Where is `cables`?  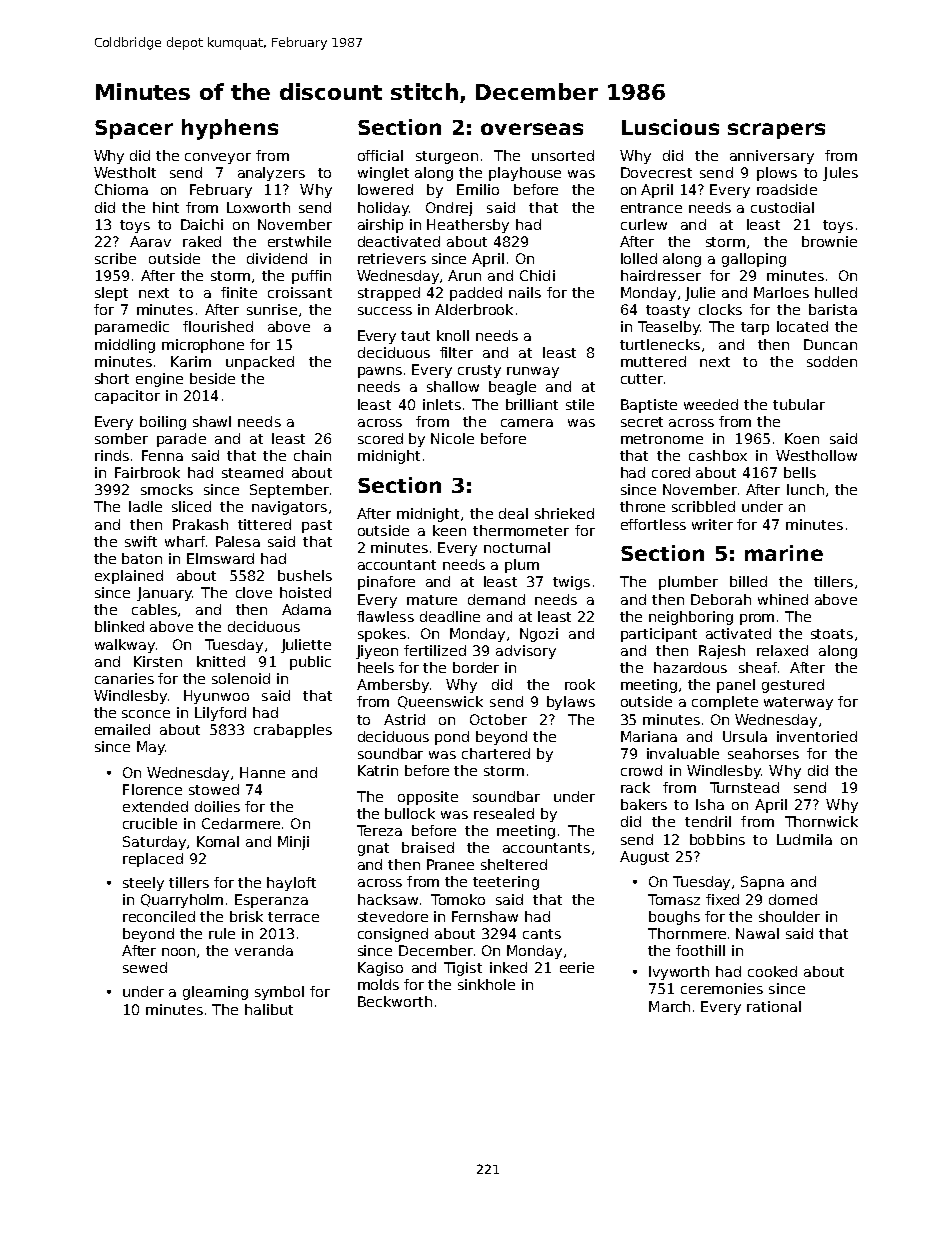 cables is located at coordinates (154, 609).
